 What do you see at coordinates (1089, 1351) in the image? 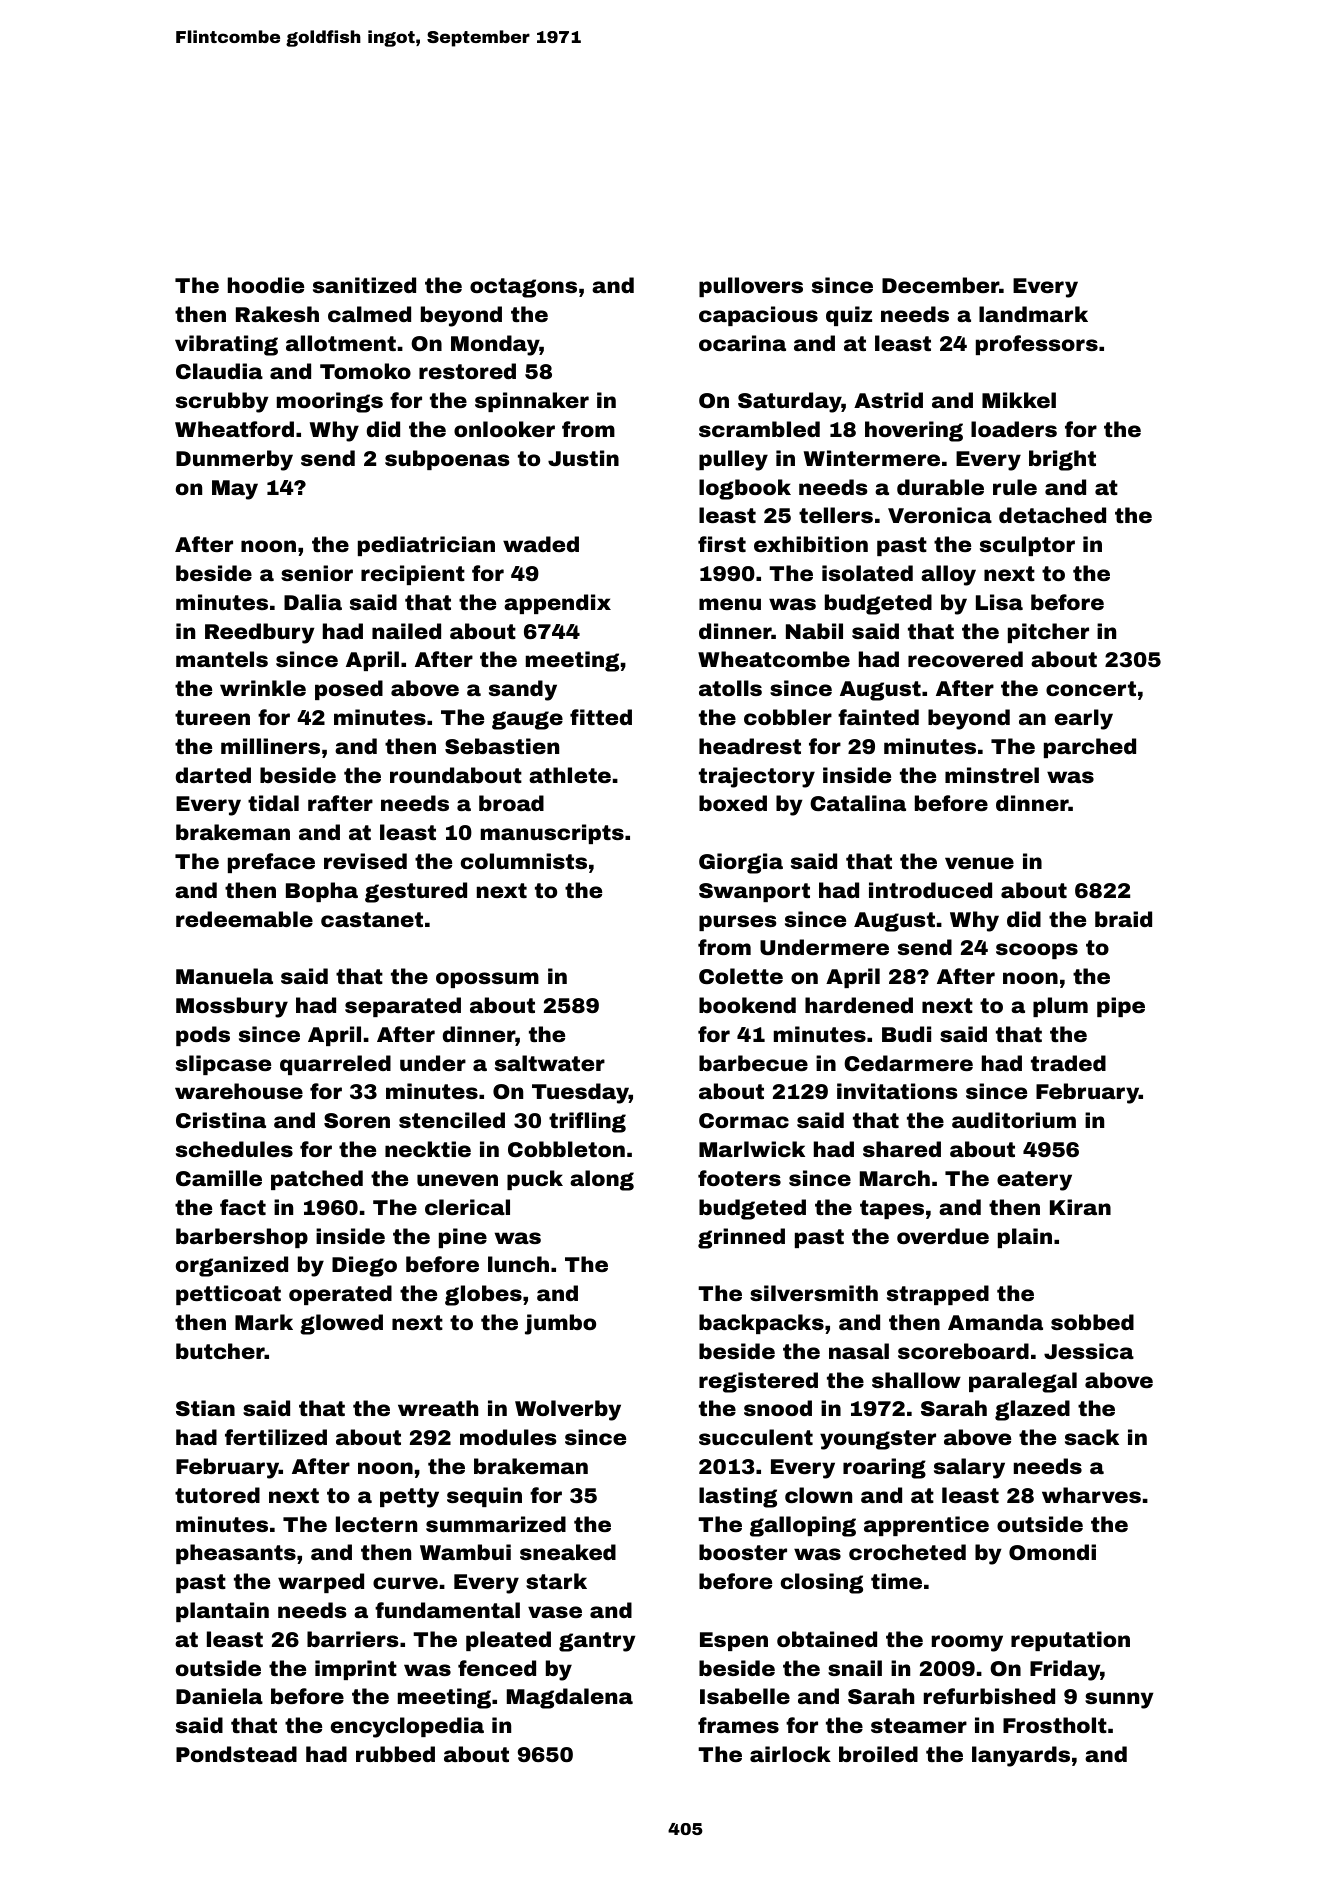
I see `Jessica` at bounding box center [1089, 1351].
